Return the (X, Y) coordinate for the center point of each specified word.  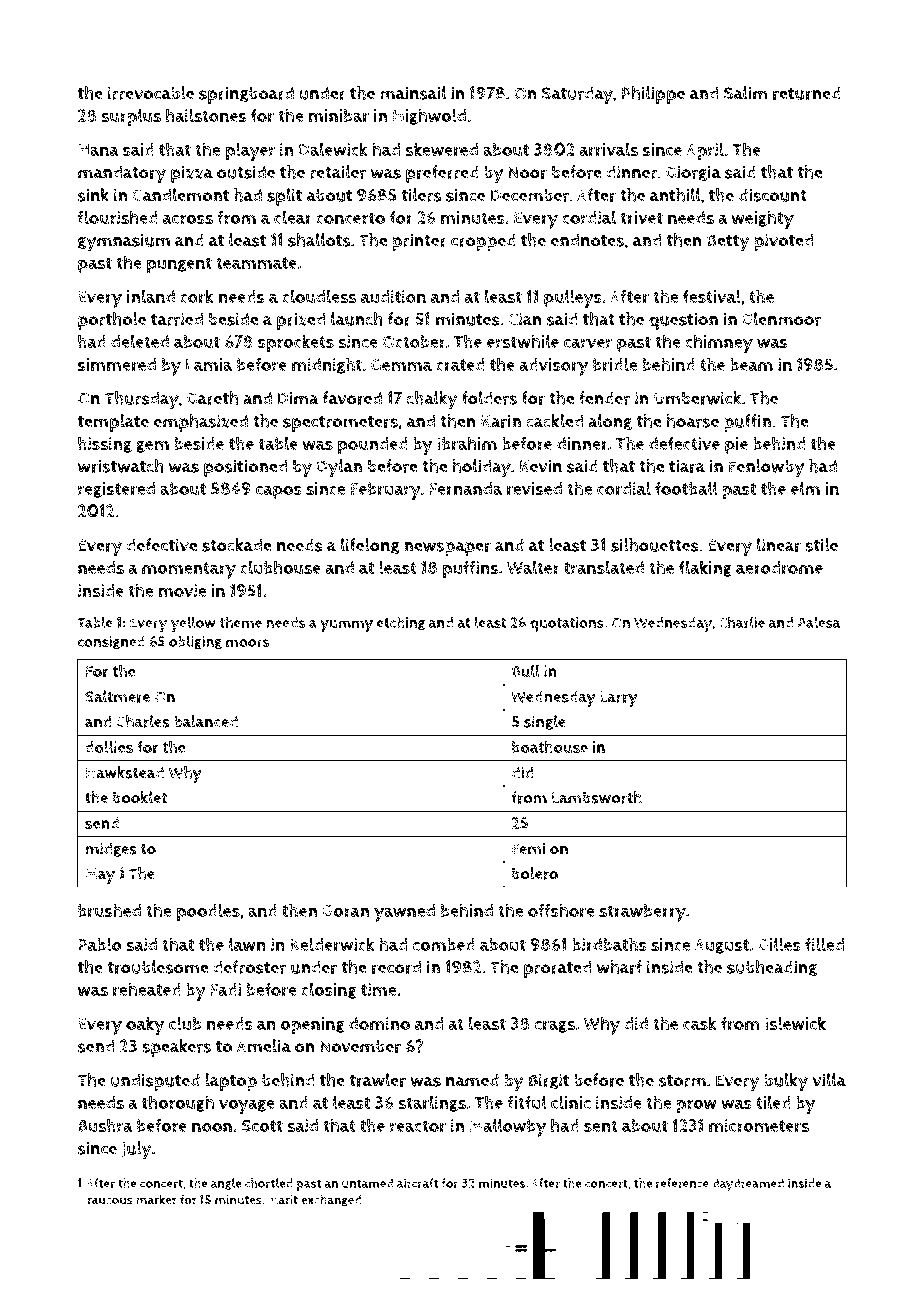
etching (401, 623)
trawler (377, 1080)
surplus (131, 117)
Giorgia (693, 173)
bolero (535, 873)
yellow (193, 624)
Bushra (105, 1125)
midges (111, 849)
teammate (256, 263)
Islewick (795, 1023)
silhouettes (655, 545)
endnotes (587, 240)
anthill (675, 195)
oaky (145, 1025)
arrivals (608, 149)
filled (824, 944)
